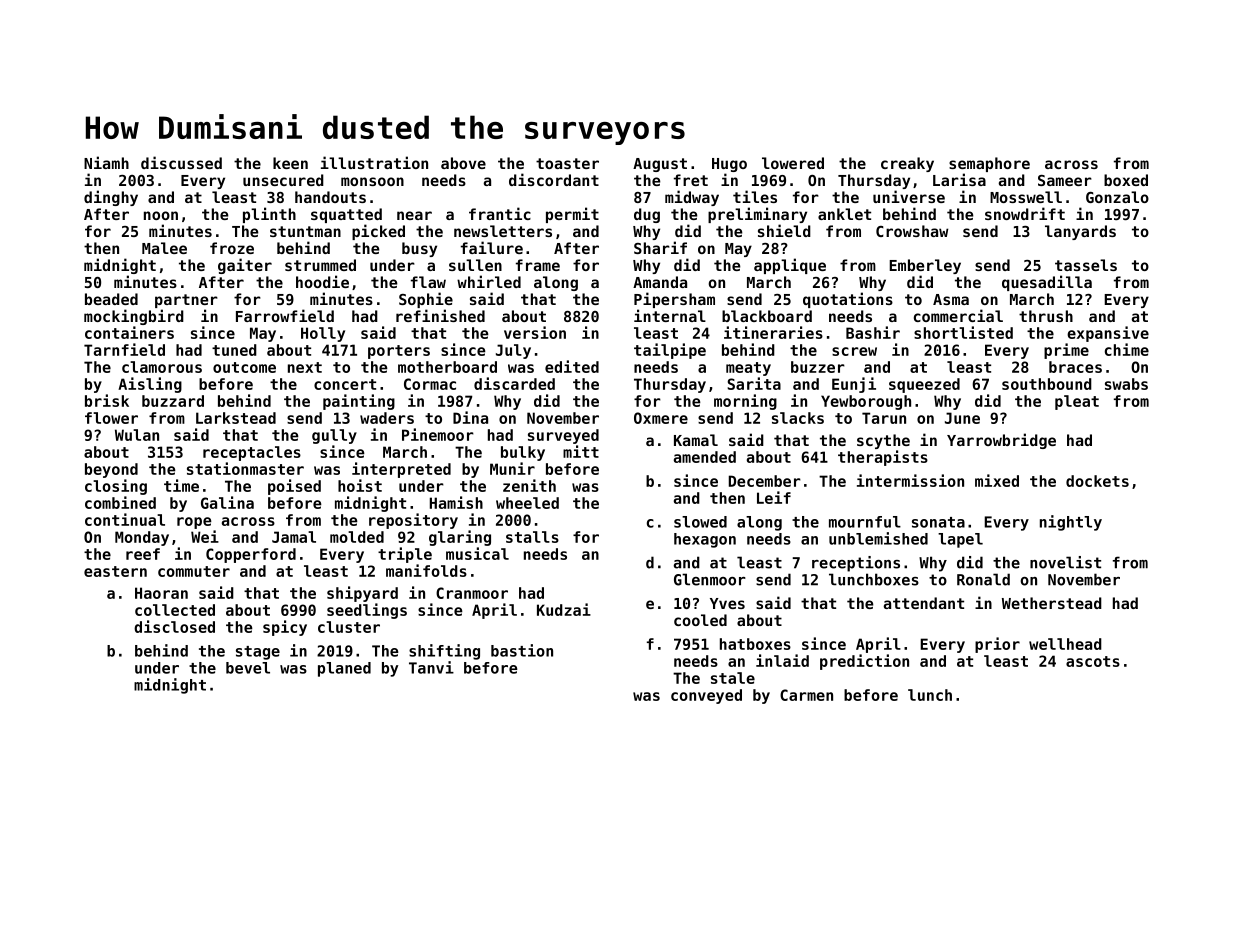  Describe the element at coordinates (784, 230) in the screenshot. I see `shield` at that location.
